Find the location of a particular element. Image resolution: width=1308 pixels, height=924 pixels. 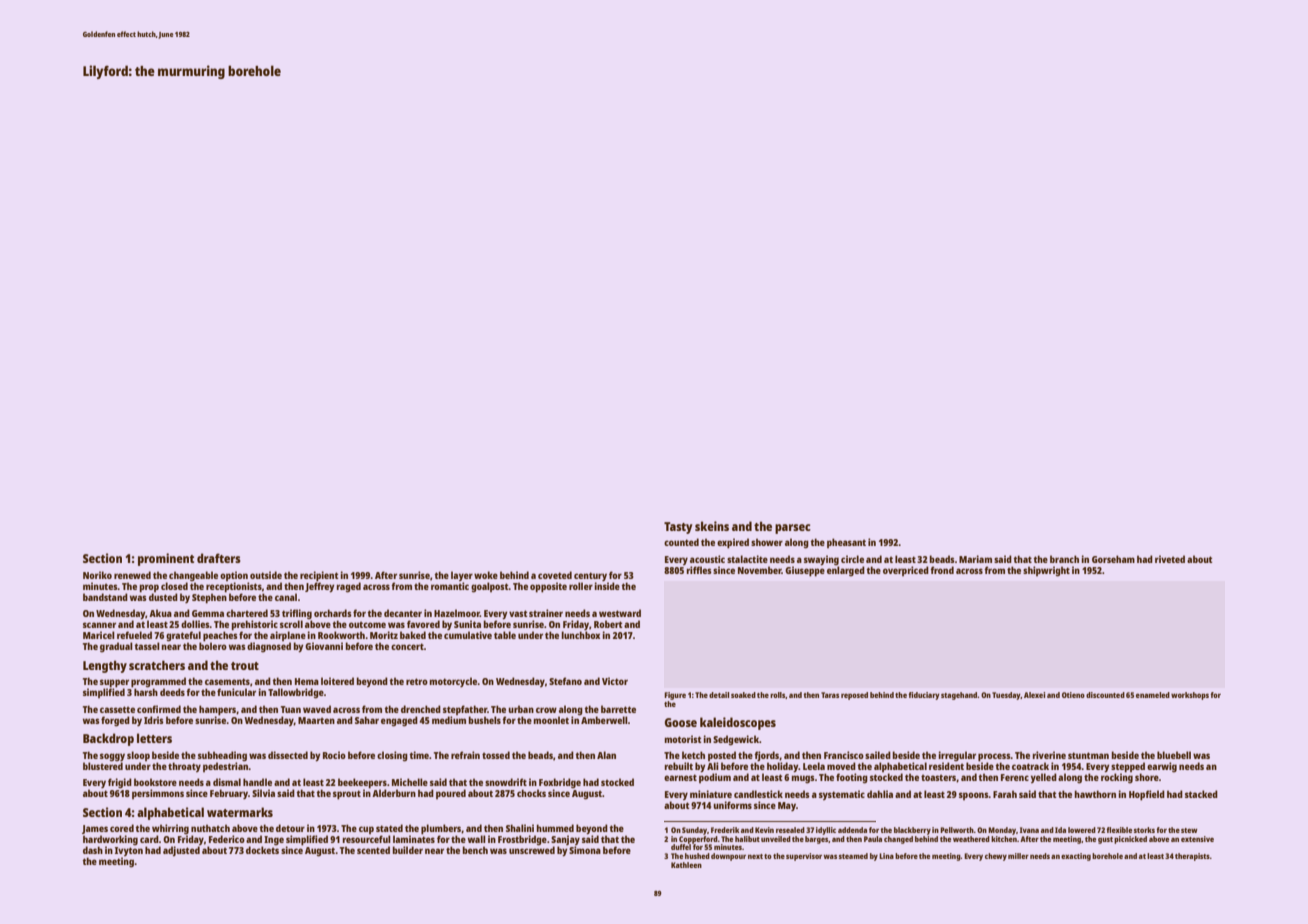

prominent is located at coordinates (166, 559).
